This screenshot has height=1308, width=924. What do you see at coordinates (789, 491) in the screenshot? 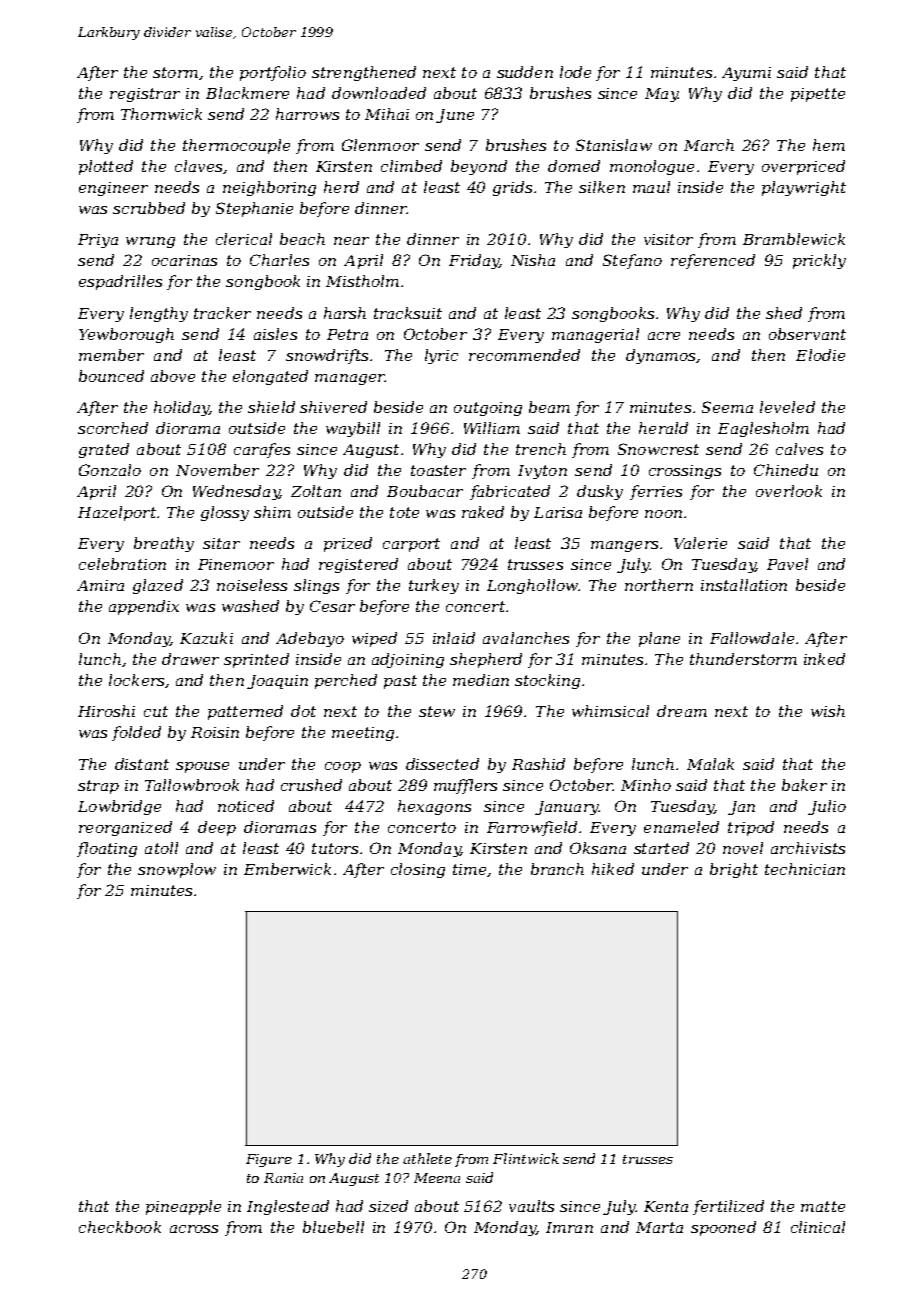
I see `overlook` at bounding box center [789, 491].
